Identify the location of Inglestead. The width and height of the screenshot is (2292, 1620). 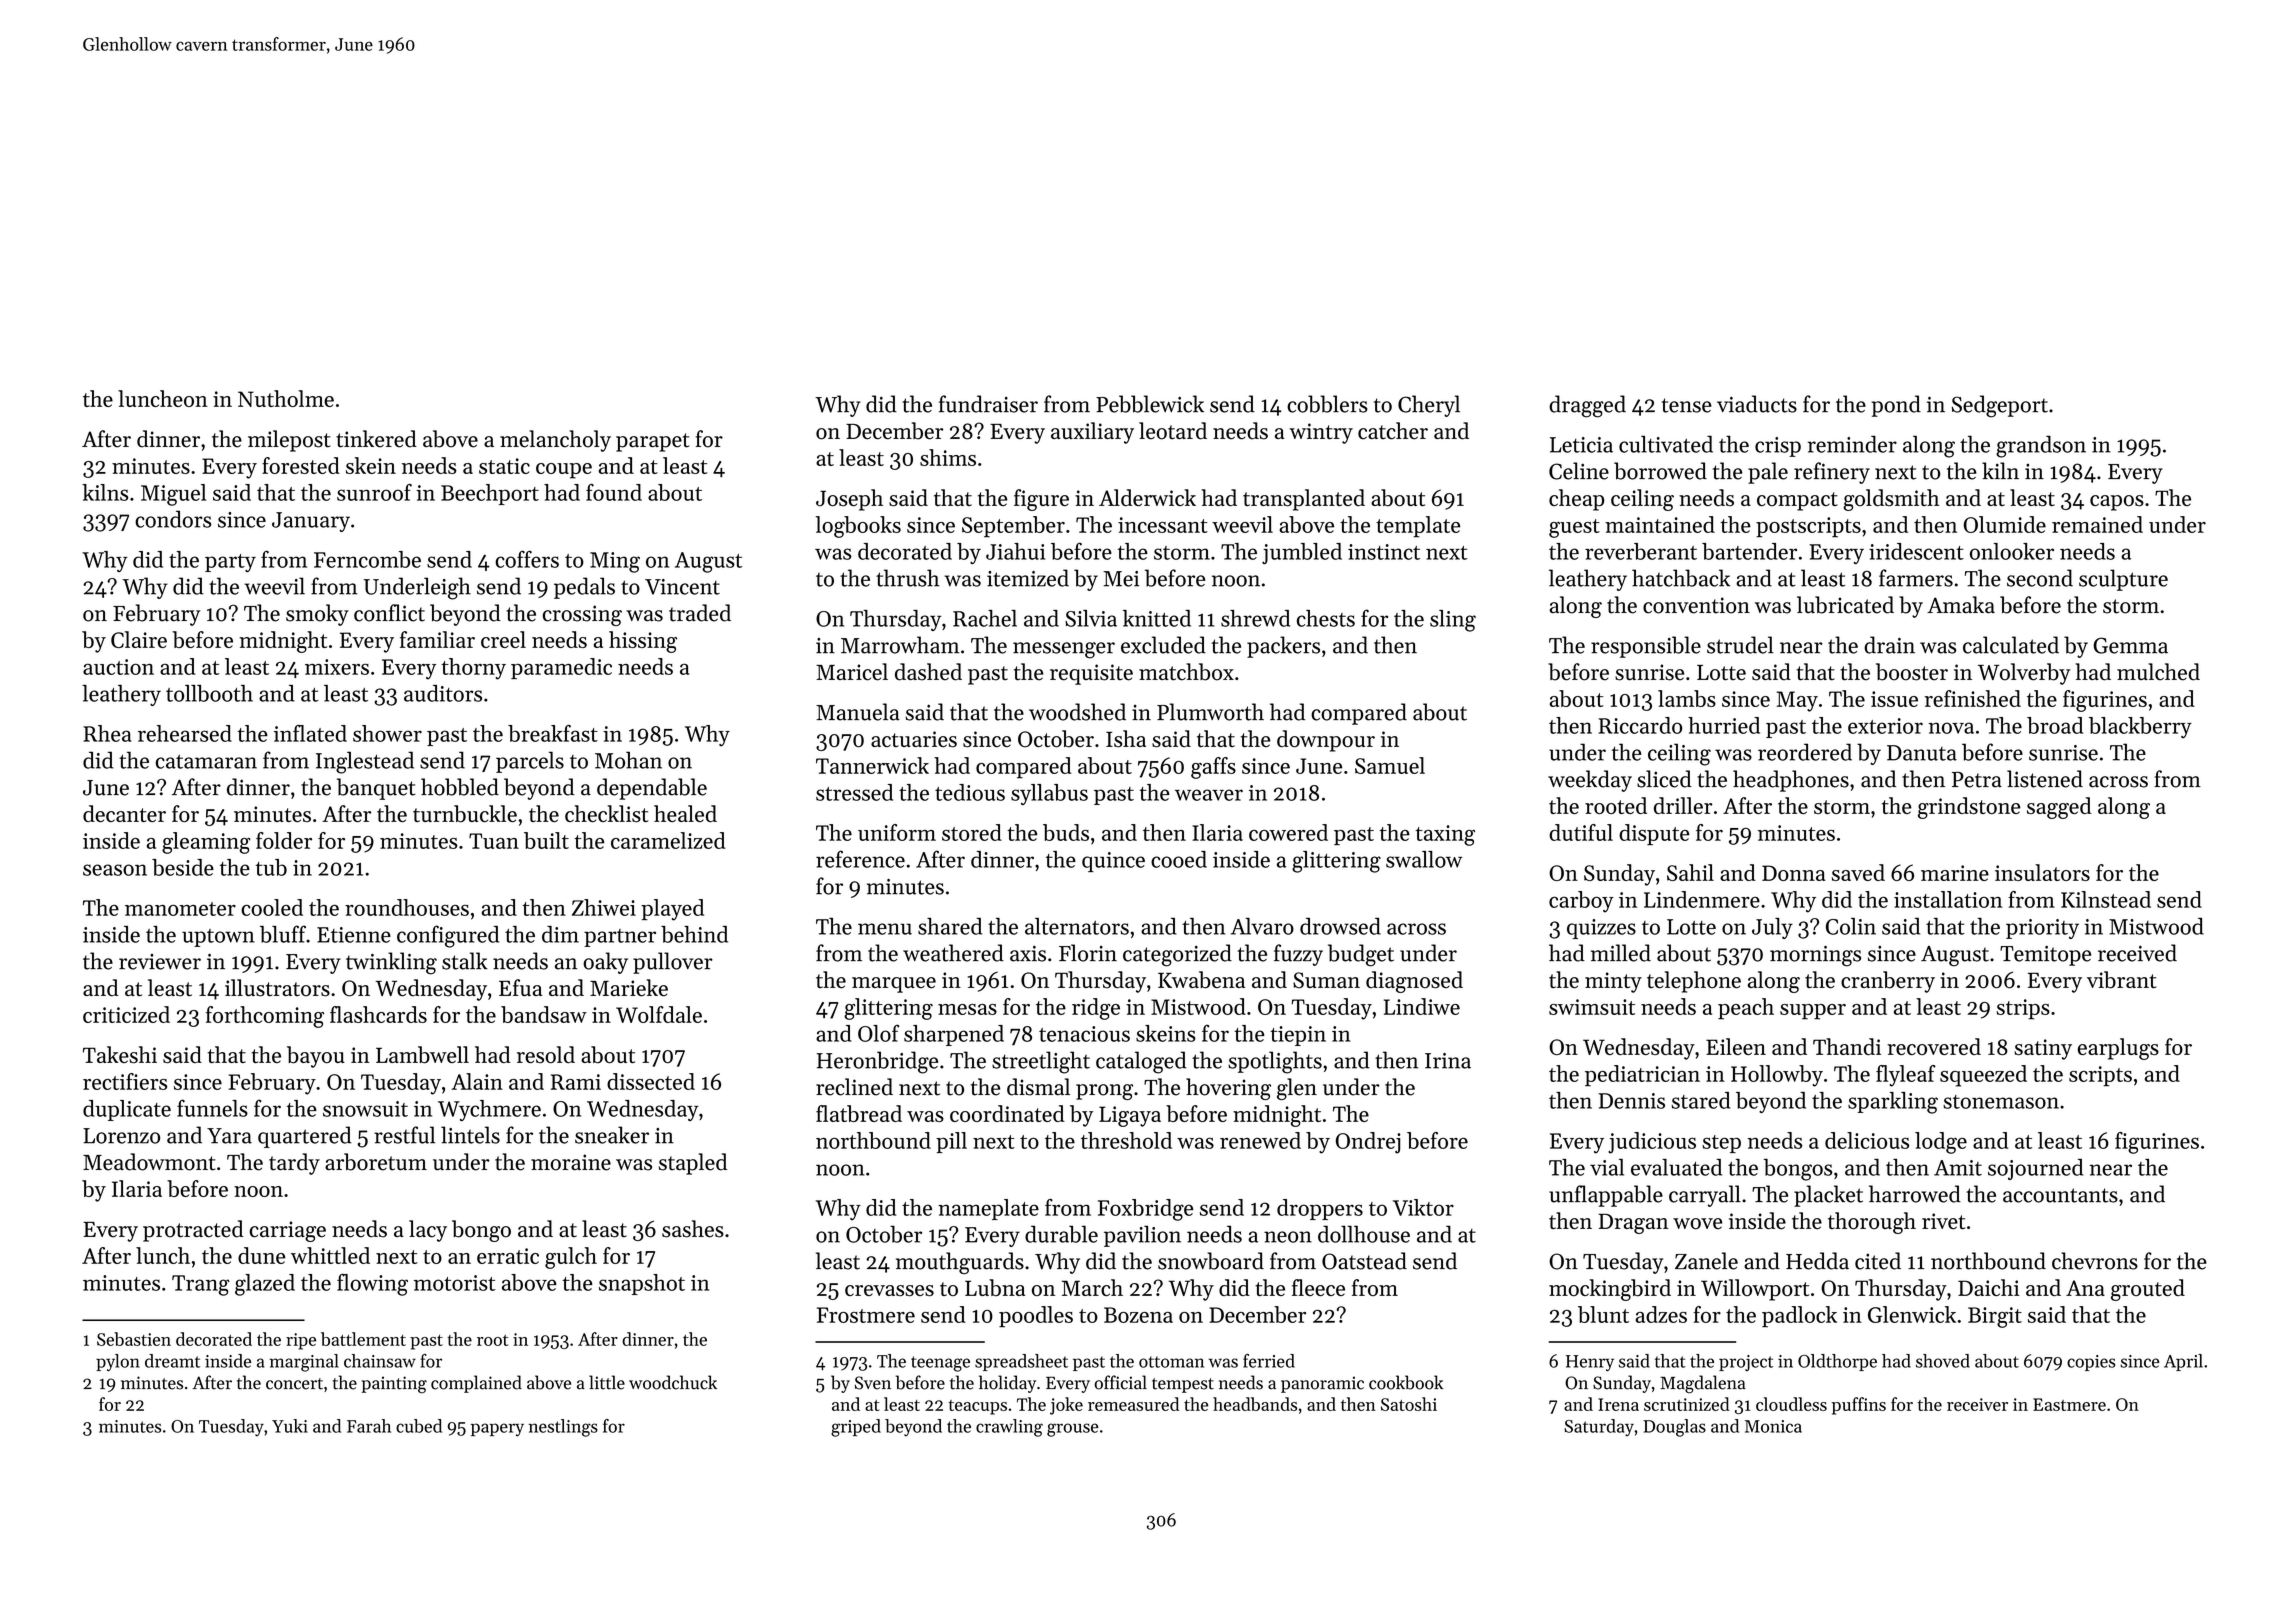
(365, 762).
